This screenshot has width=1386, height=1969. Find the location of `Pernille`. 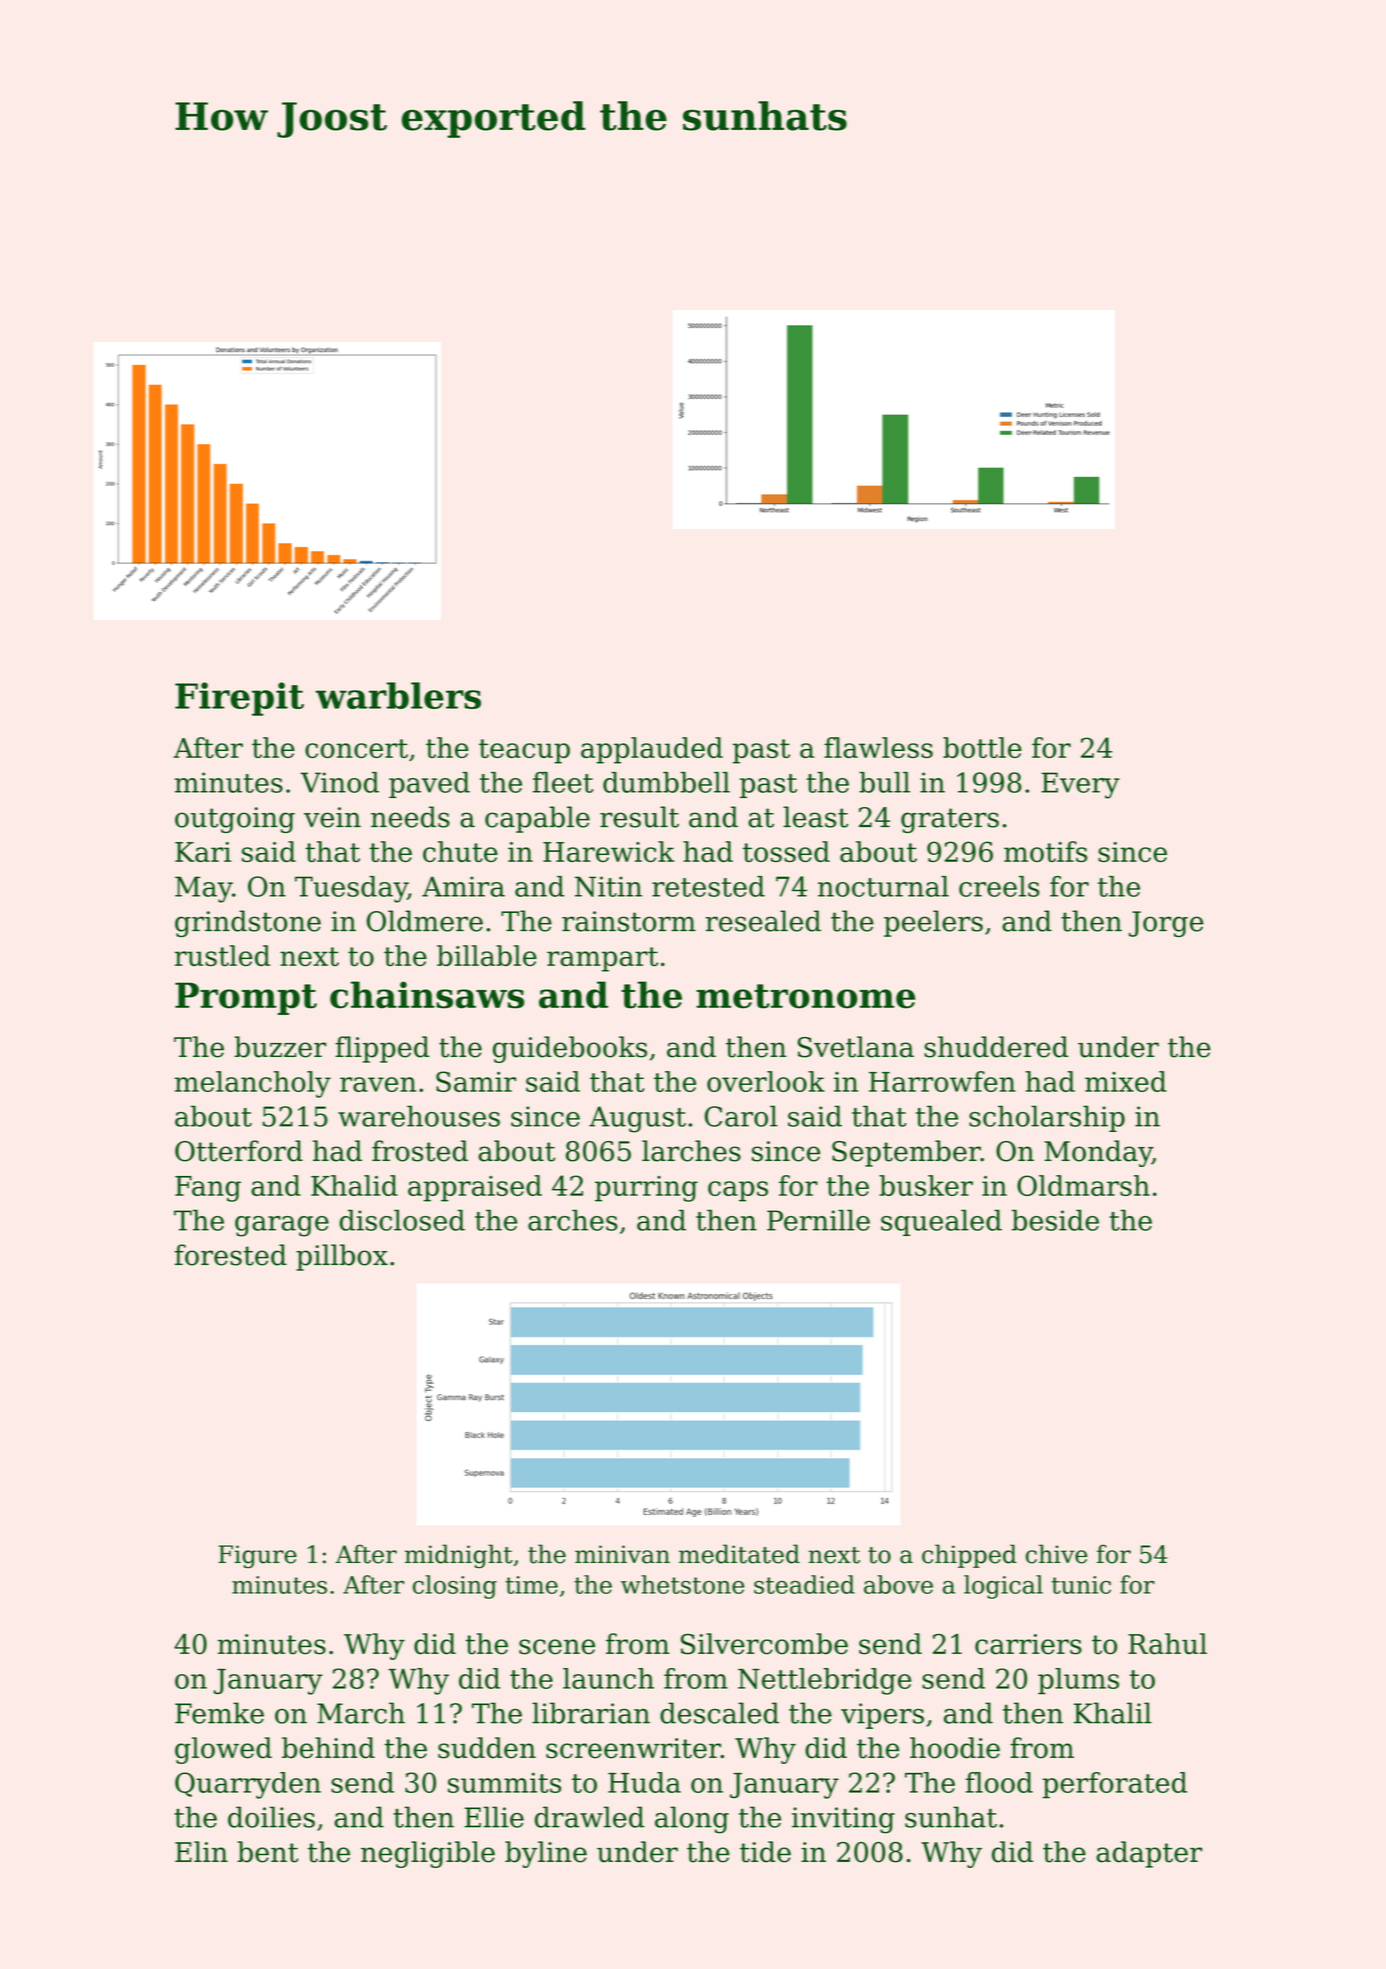

Pernille is located at coordinates (818, 1220).
